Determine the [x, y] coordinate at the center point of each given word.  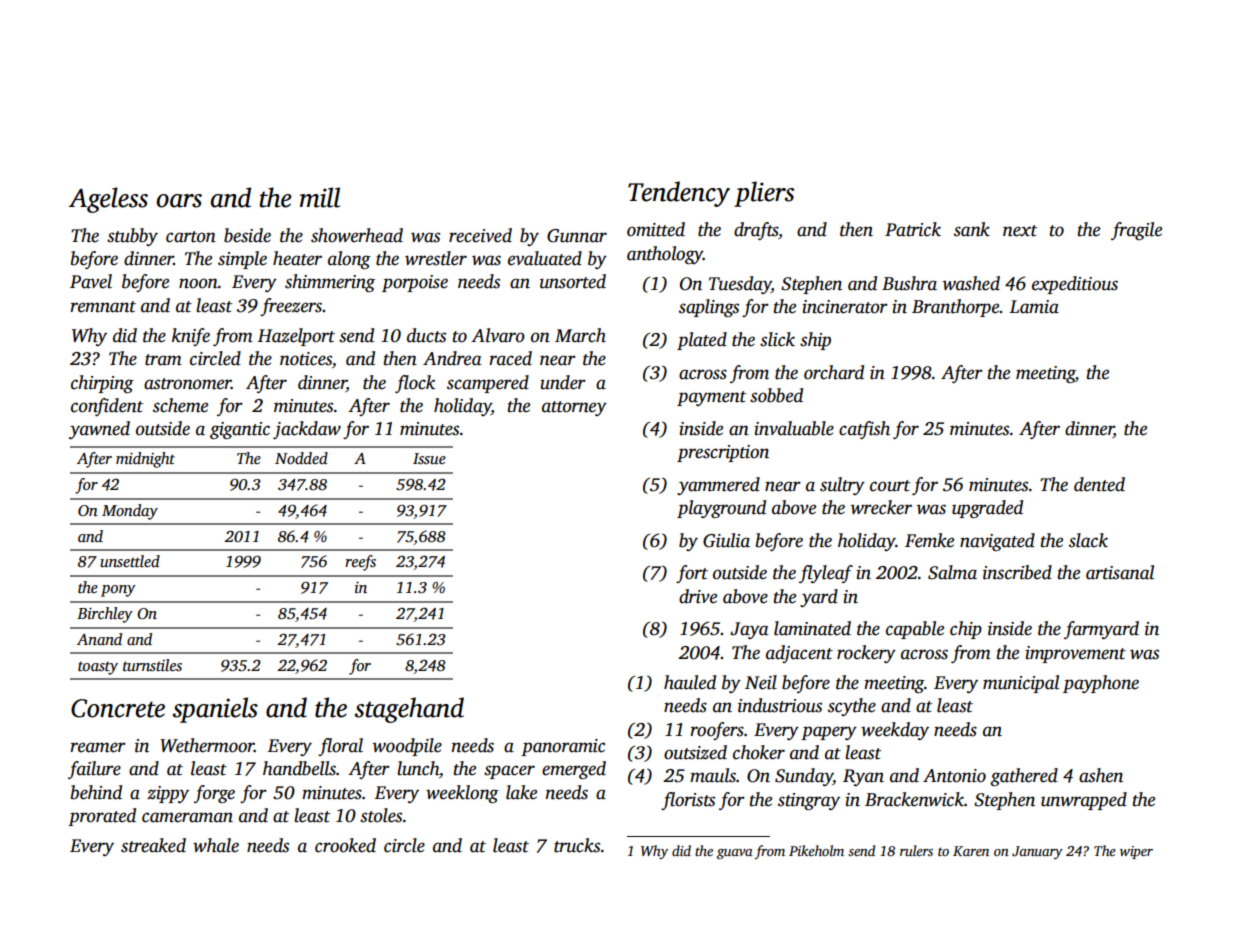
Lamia [1034, 307]
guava [735, 854]
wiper [1136, 852]
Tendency [679, 194]
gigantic [240, 430]
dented [1099, 484]
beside [247, 235]
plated [702, 341]
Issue [429, 459]
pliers [764, 194]
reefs [360, 563]
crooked [345, 845]
